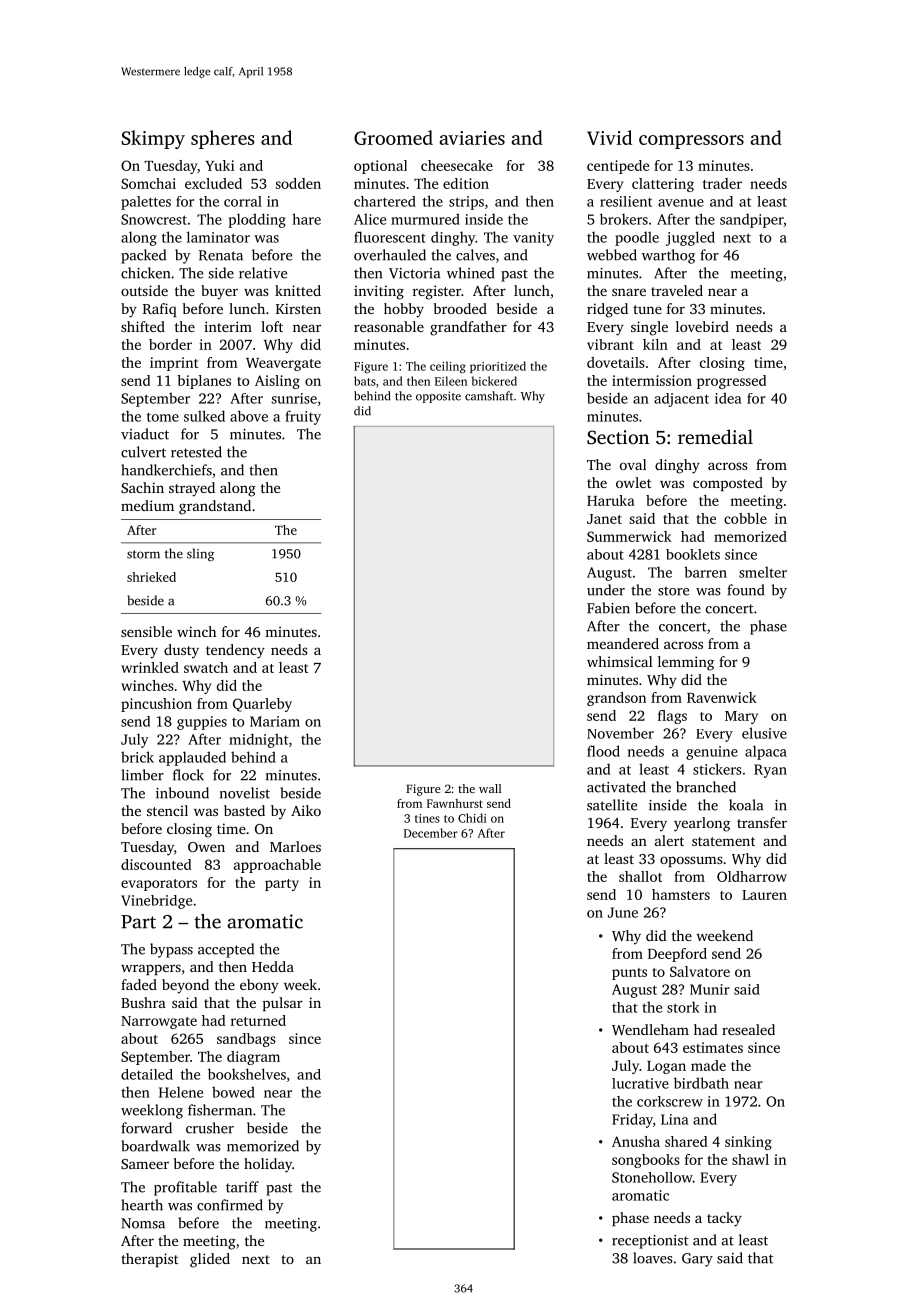  What do you see at coordinates (268, 1165) in the image?
I see `holiday` at bounding box center [268, 1165].
